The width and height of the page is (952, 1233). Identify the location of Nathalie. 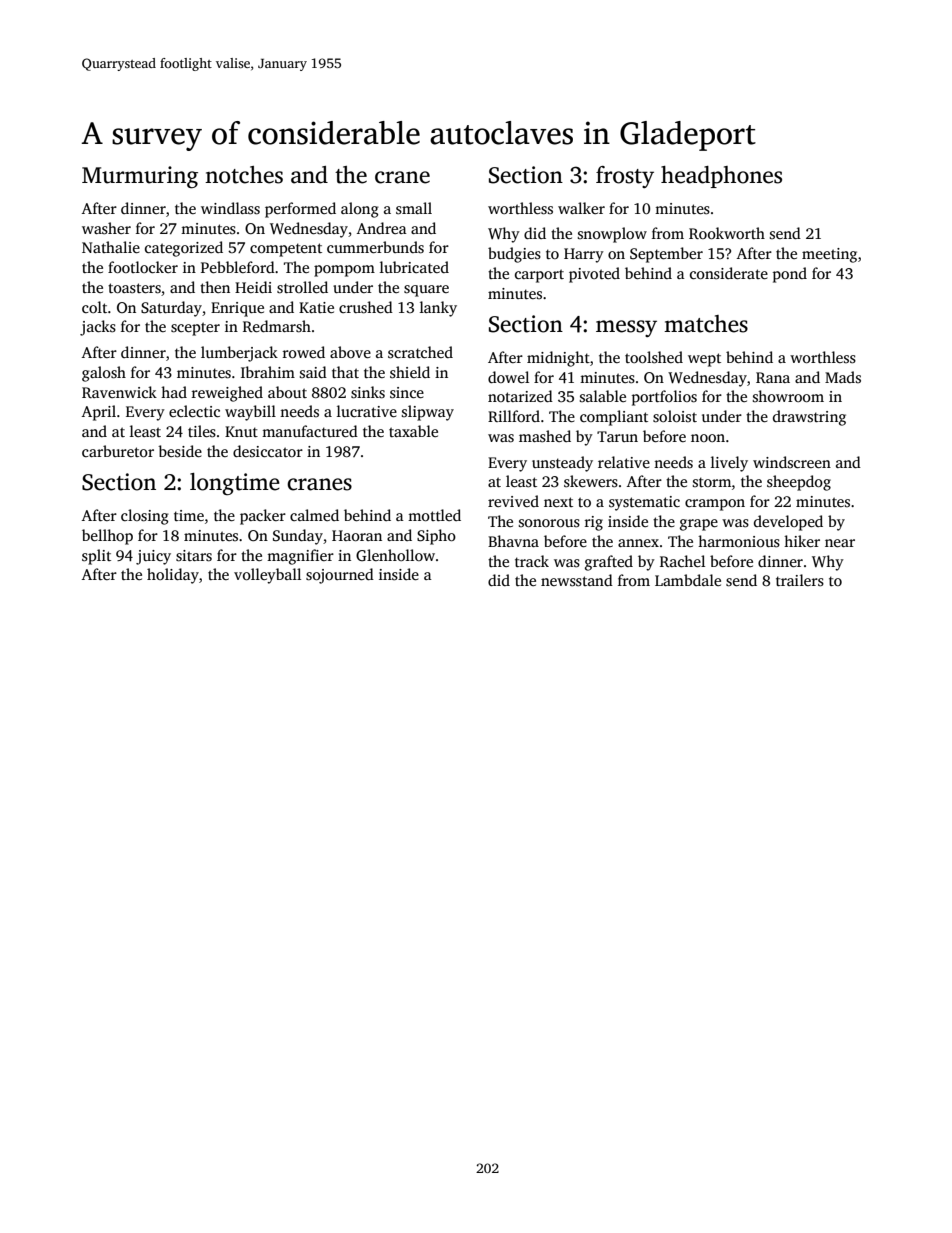
(111, 247).
